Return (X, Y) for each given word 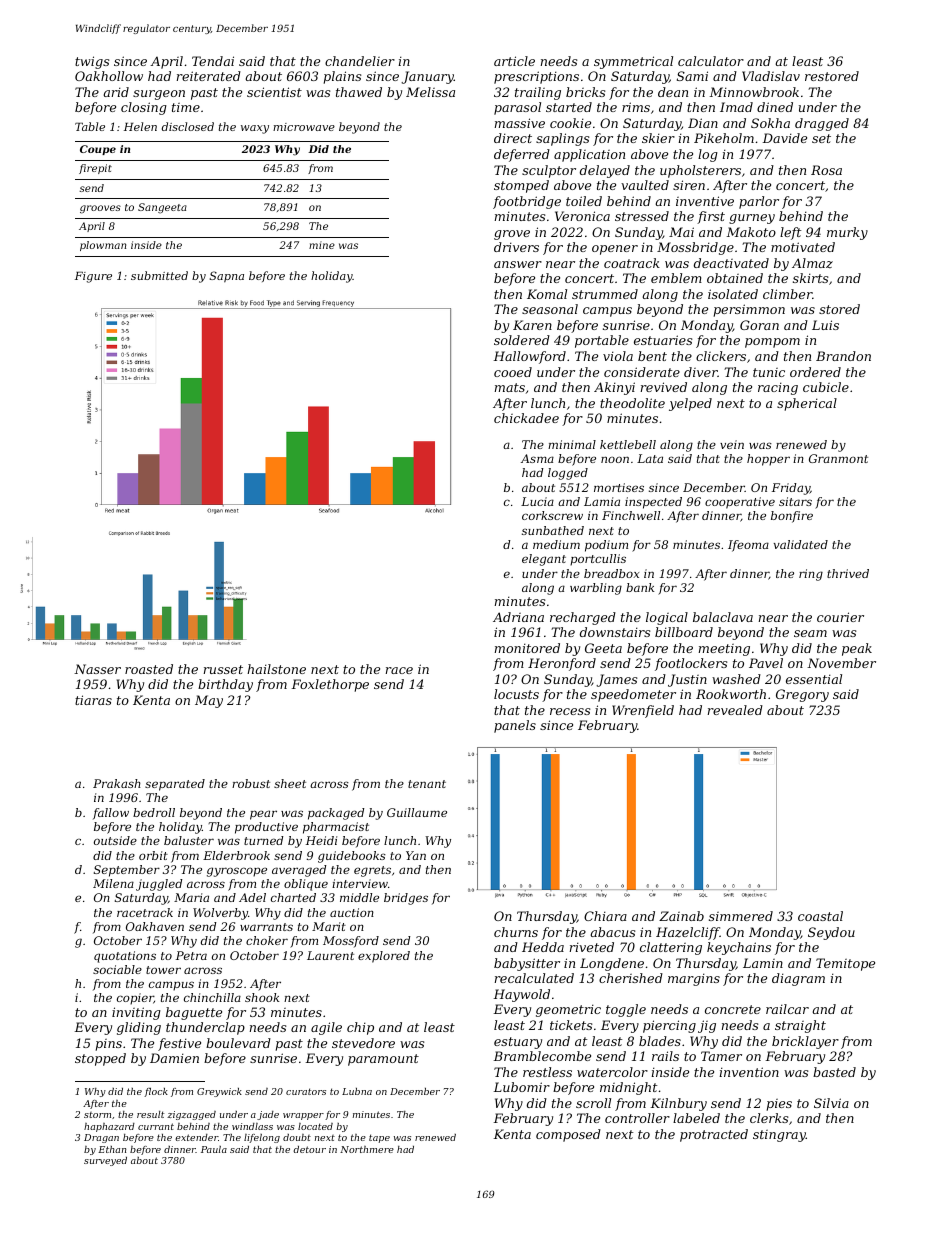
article (514, 61)
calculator (711, 61)
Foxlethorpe (330, 685)
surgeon (159, 95)
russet (223, 669)
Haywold (521, 995)
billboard (684, 632)
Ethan (112, 1149)
